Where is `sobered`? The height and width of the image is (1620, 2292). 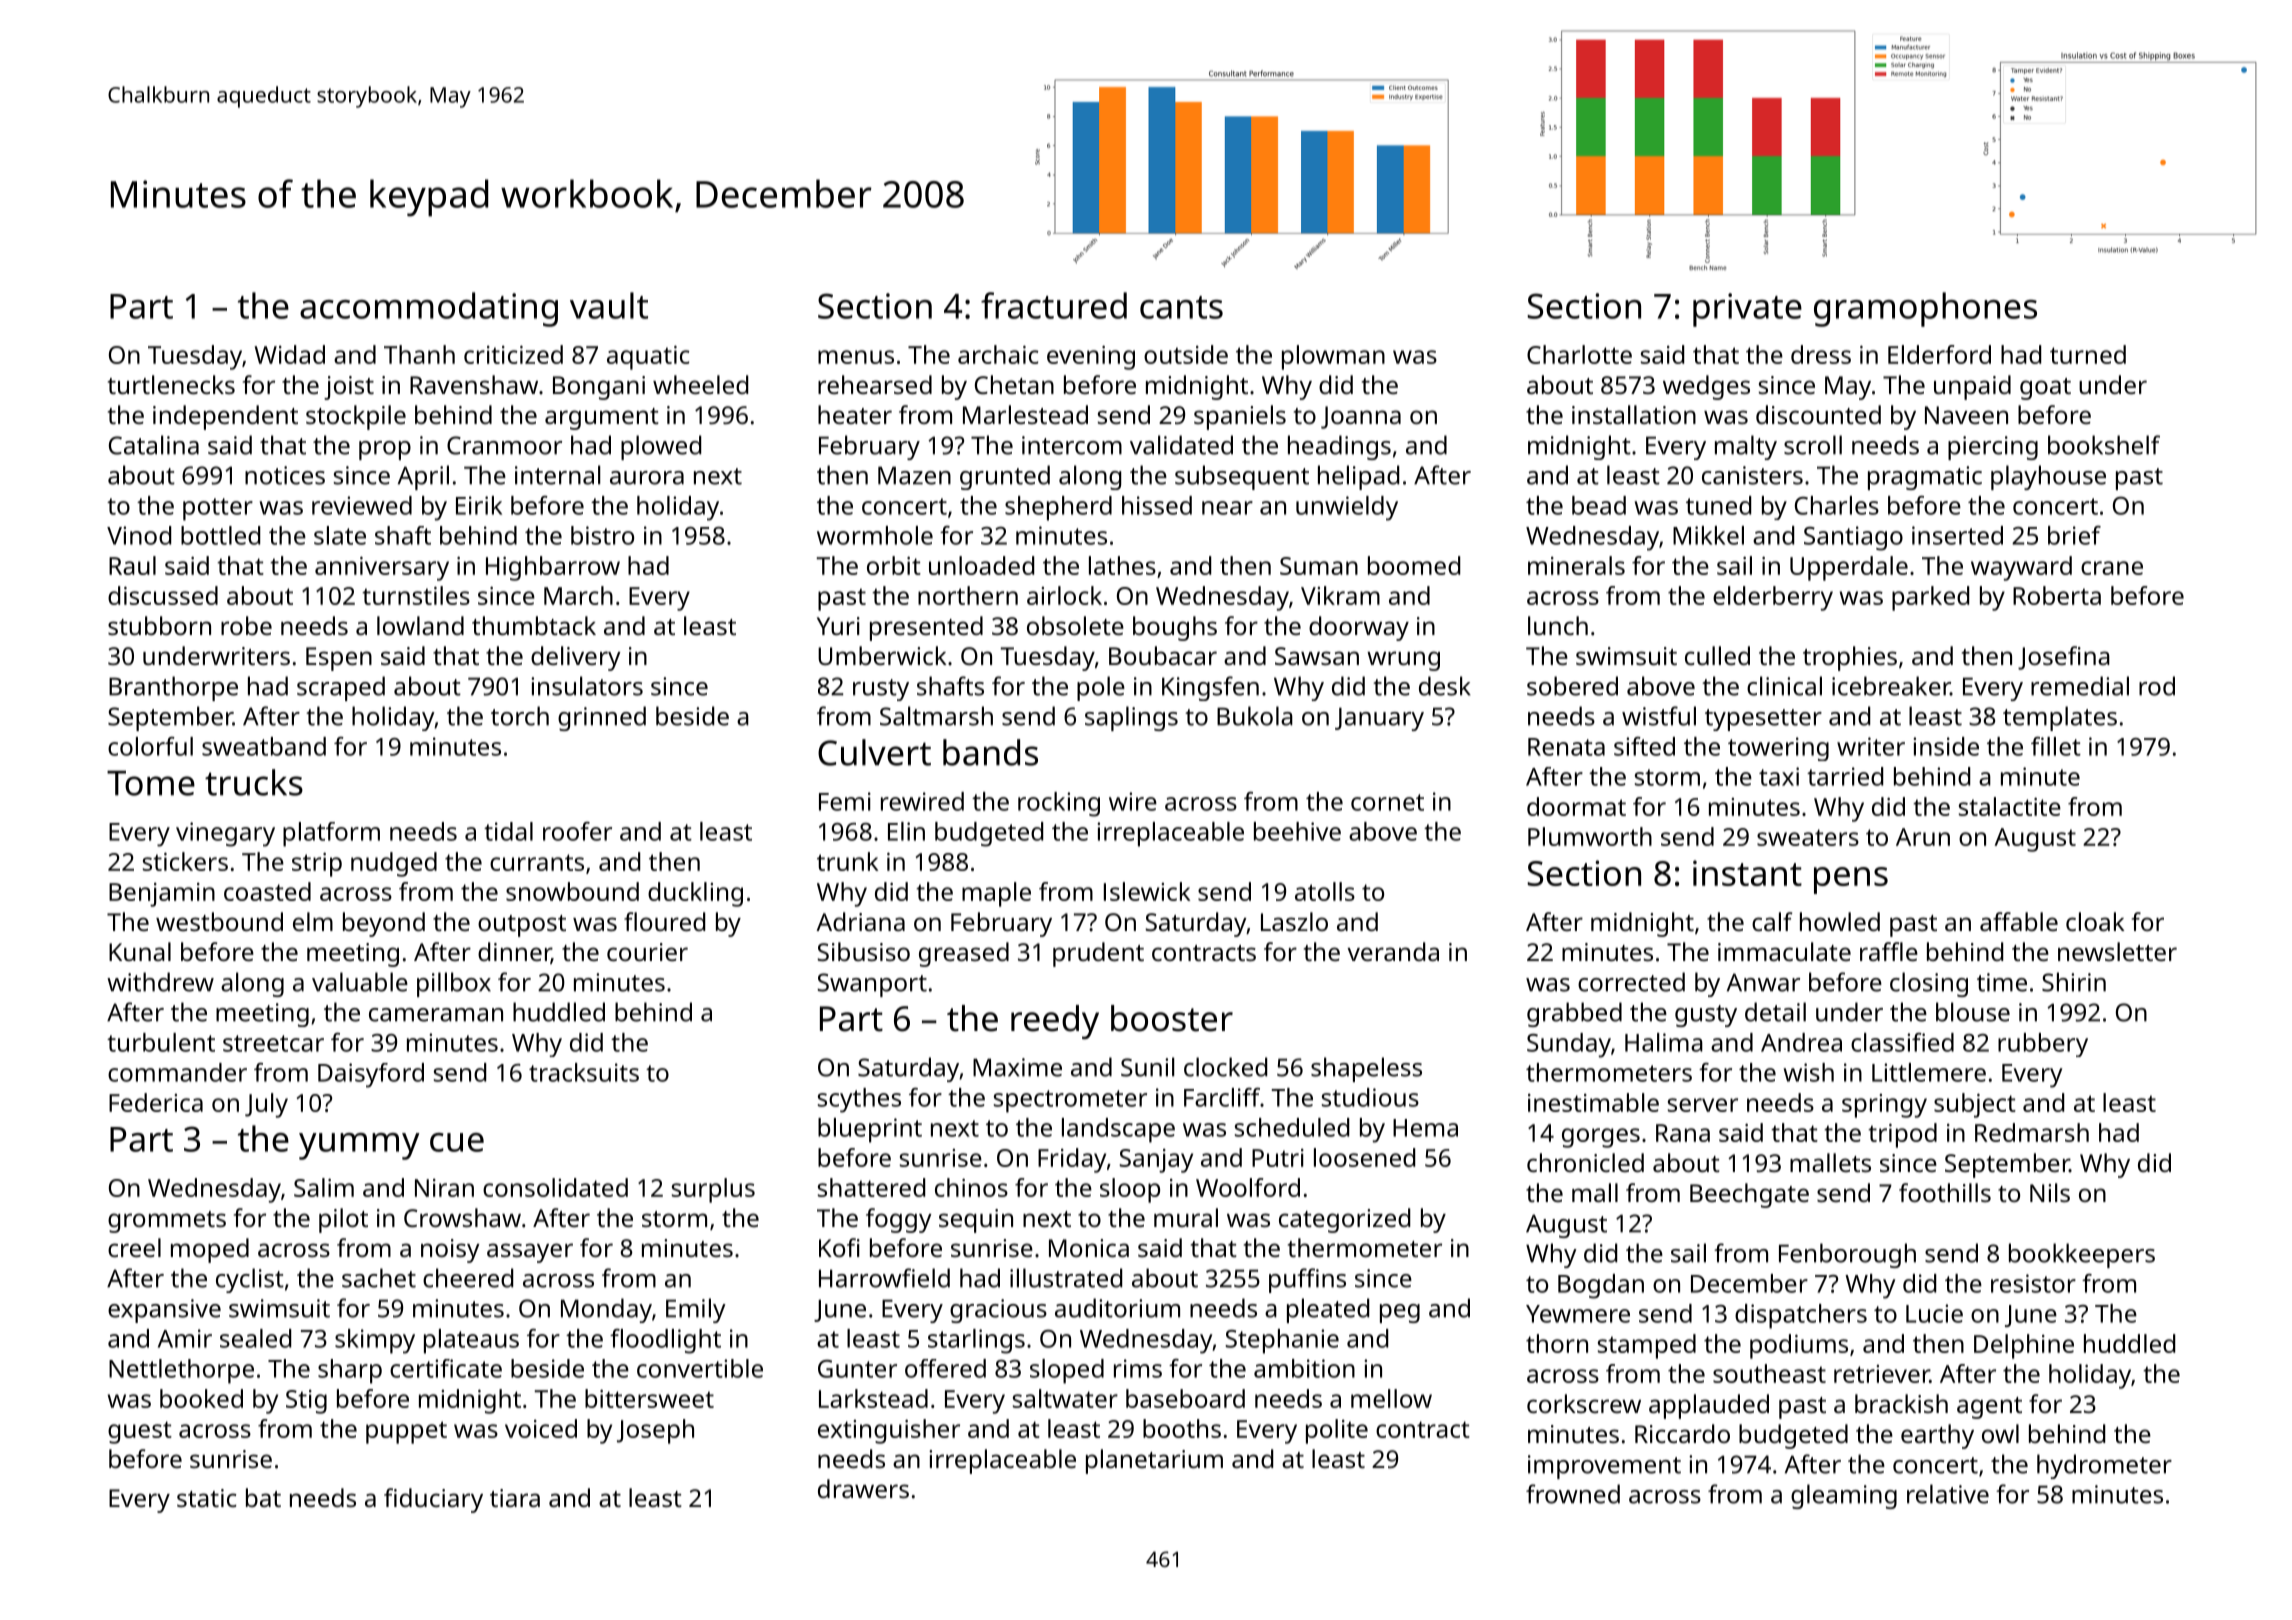
sobered is located at coordinates (1572, 686).
